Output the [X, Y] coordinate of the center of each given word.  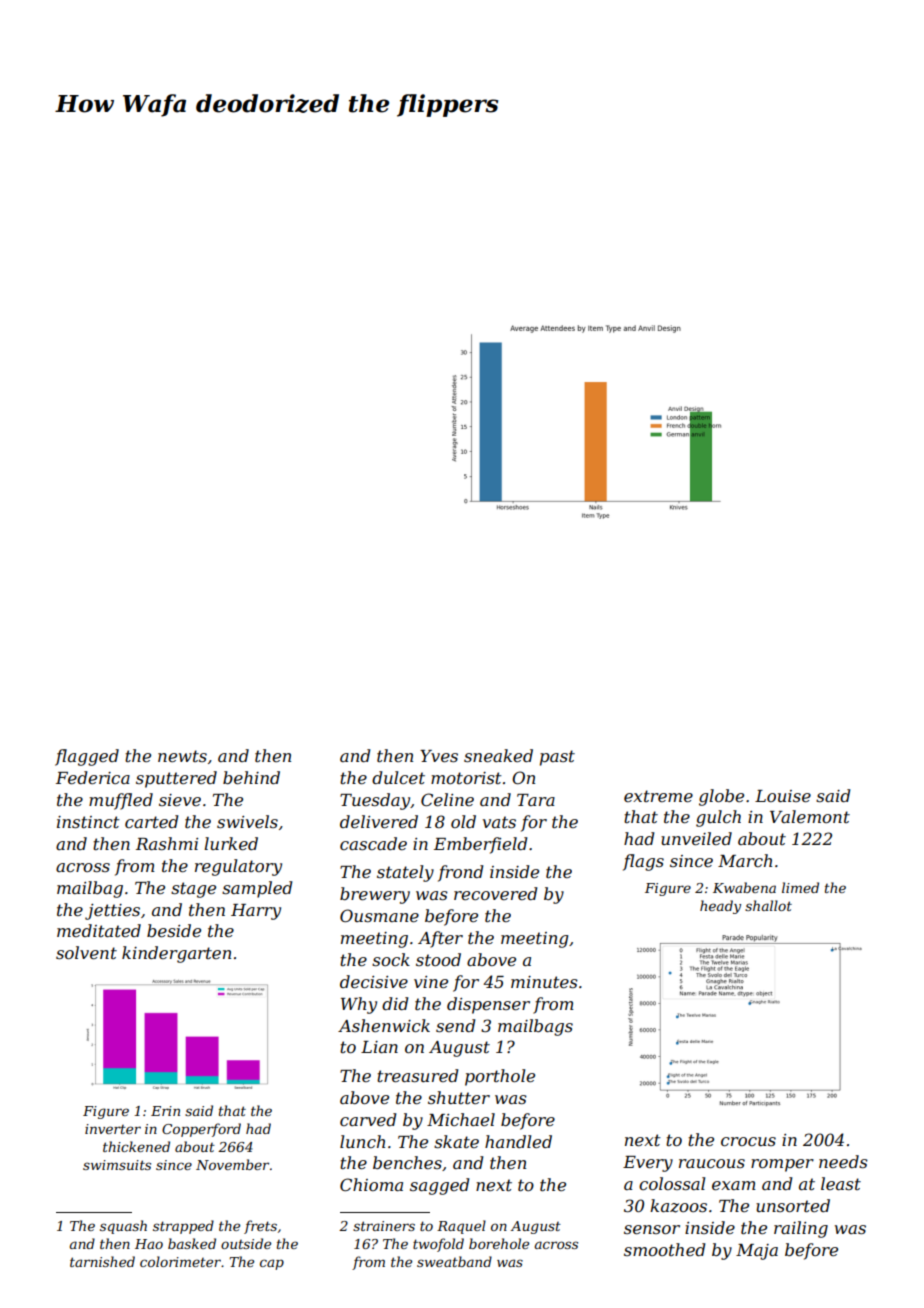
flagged [87, 757]
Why [359, 1005]
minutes [544, 982]
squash [123, 1227]
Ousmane [379, 915]
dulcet [398, 777]
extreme [658, 796]
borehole [499, 1243]
